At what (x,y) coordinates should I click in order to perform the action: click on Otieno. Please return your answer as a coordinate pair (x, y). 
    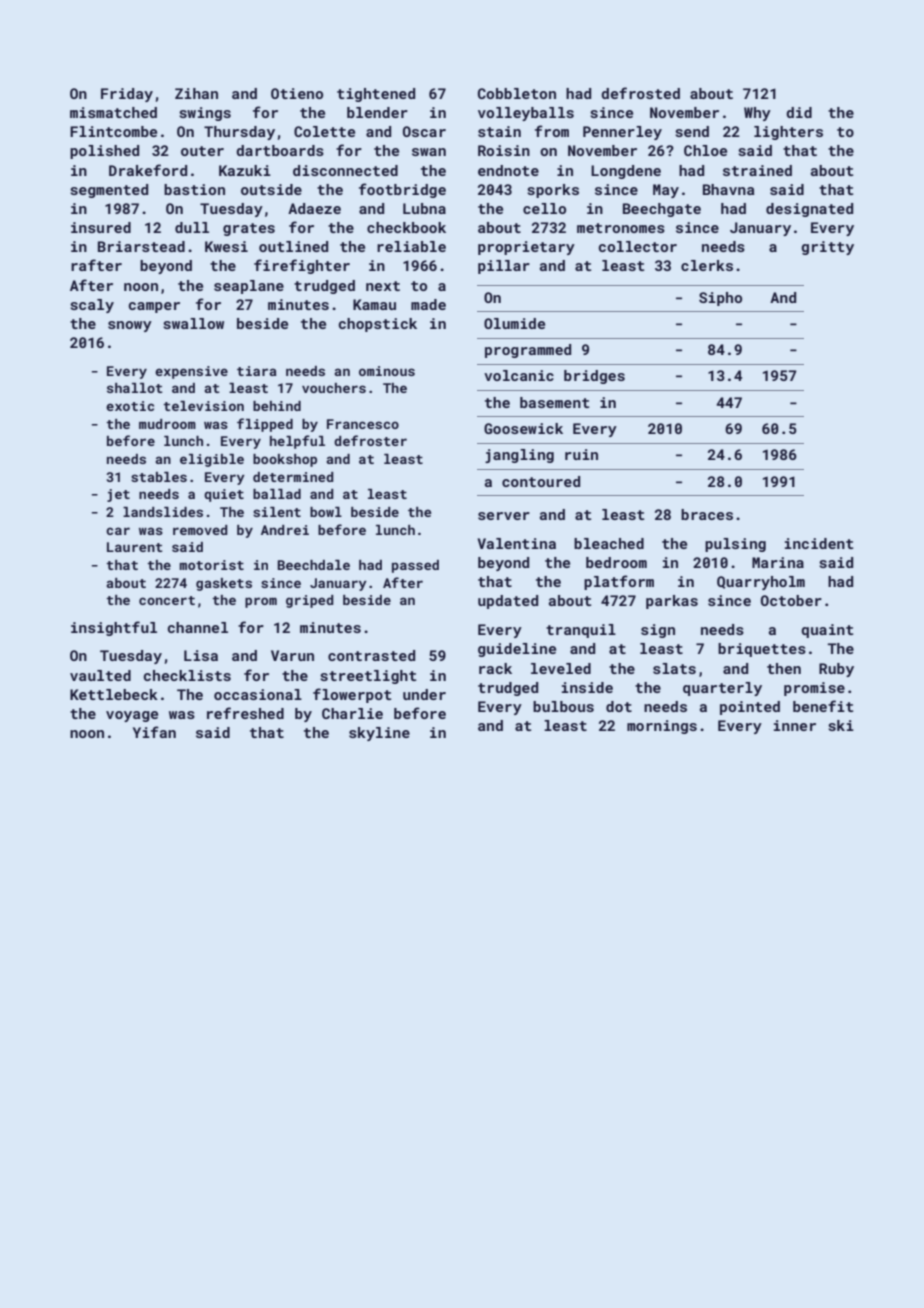
    Looking at the image, I should click on (297, 93).
